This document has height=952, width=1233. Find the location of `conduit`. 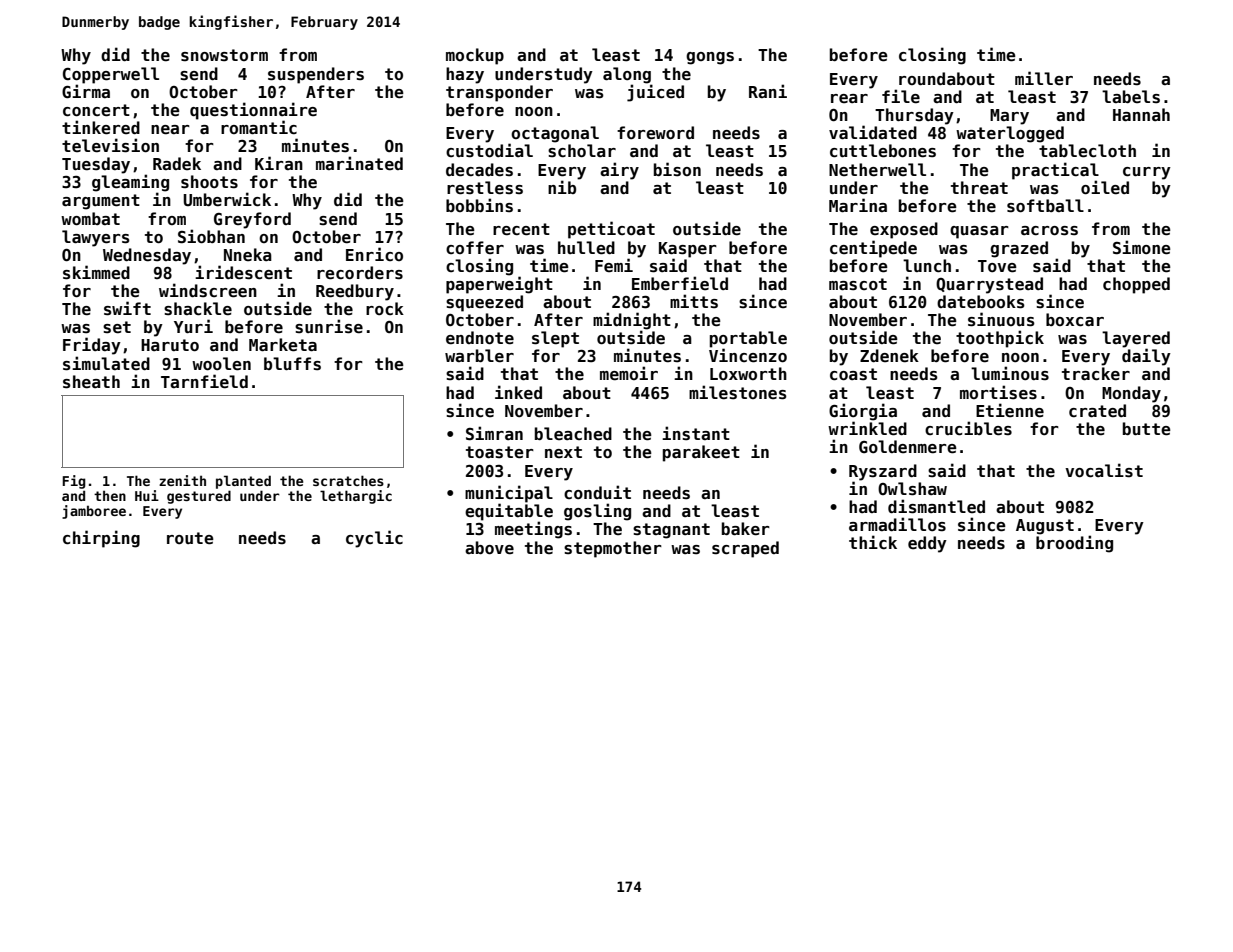

conduit is located at coordinates (597, 492).
